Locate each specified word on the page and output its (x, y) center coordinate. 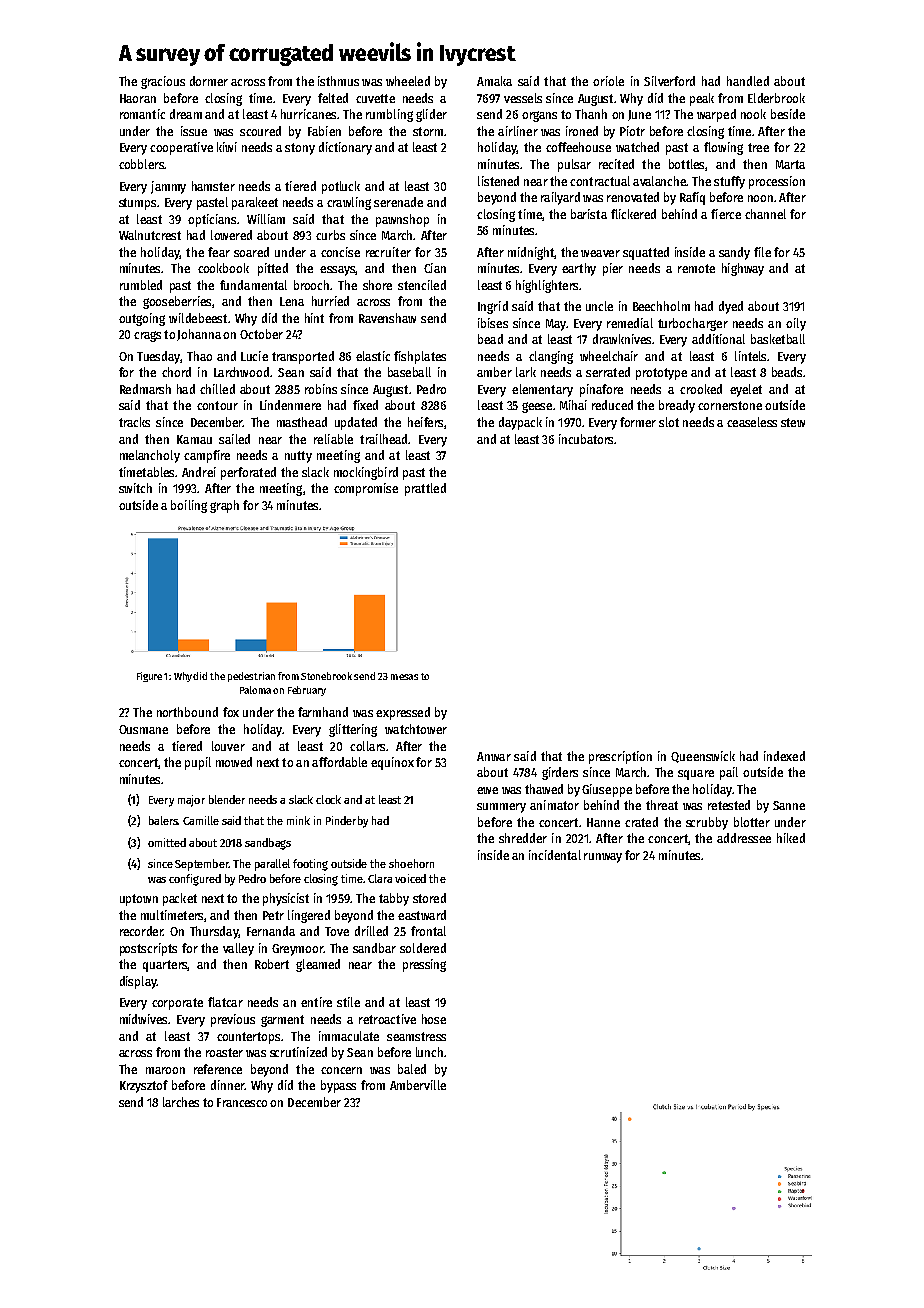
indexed (784, 756)
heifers (425, 422)
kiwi (227, 147)
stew (793, 422)
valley (238, 949)
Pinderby (347, 822)
